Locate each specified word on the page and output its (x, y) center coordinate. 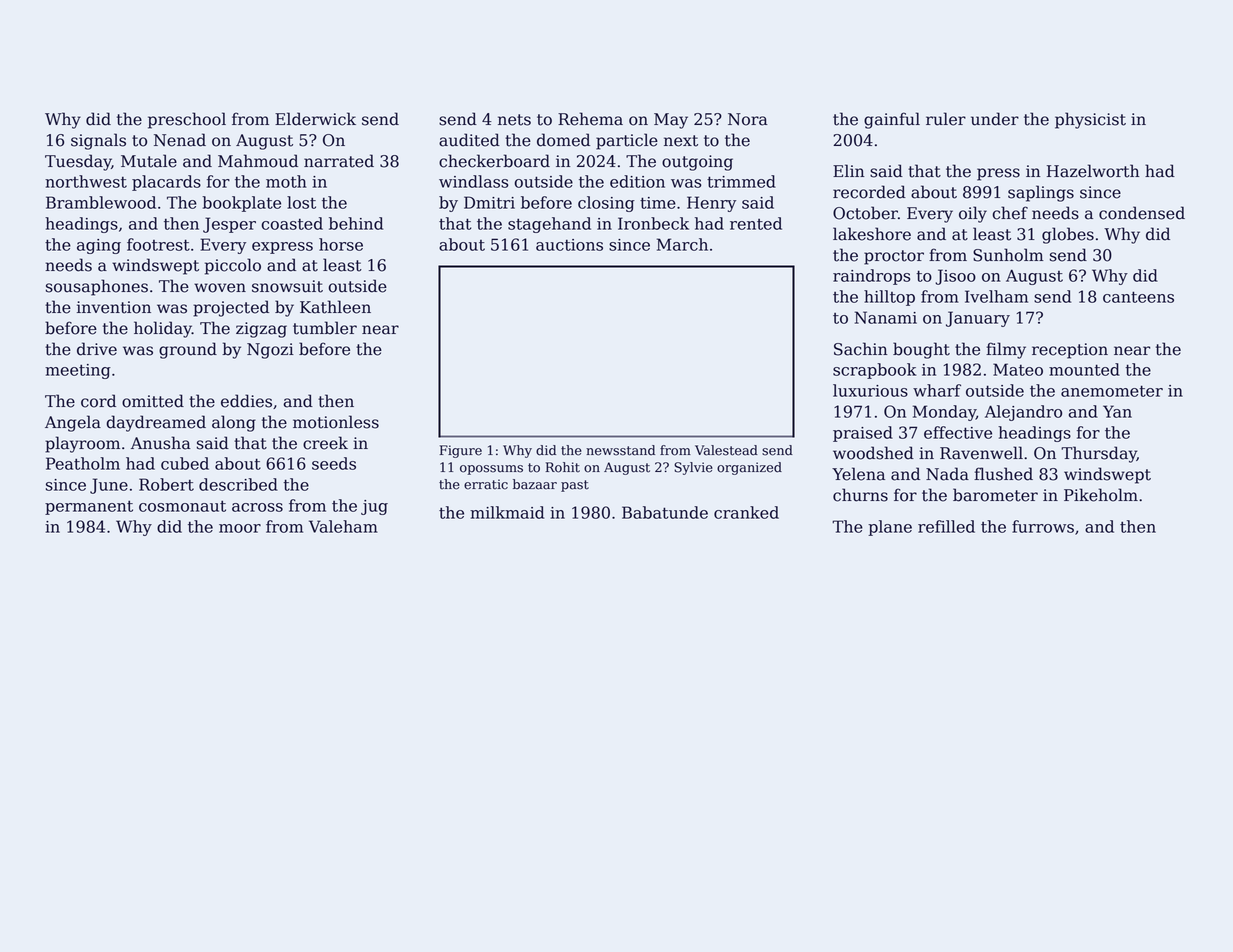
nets (514, 120)
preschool (187, 120)
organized (749, 468)
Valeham (343, 526)
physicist (1090, 120)
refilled (946, 526)
